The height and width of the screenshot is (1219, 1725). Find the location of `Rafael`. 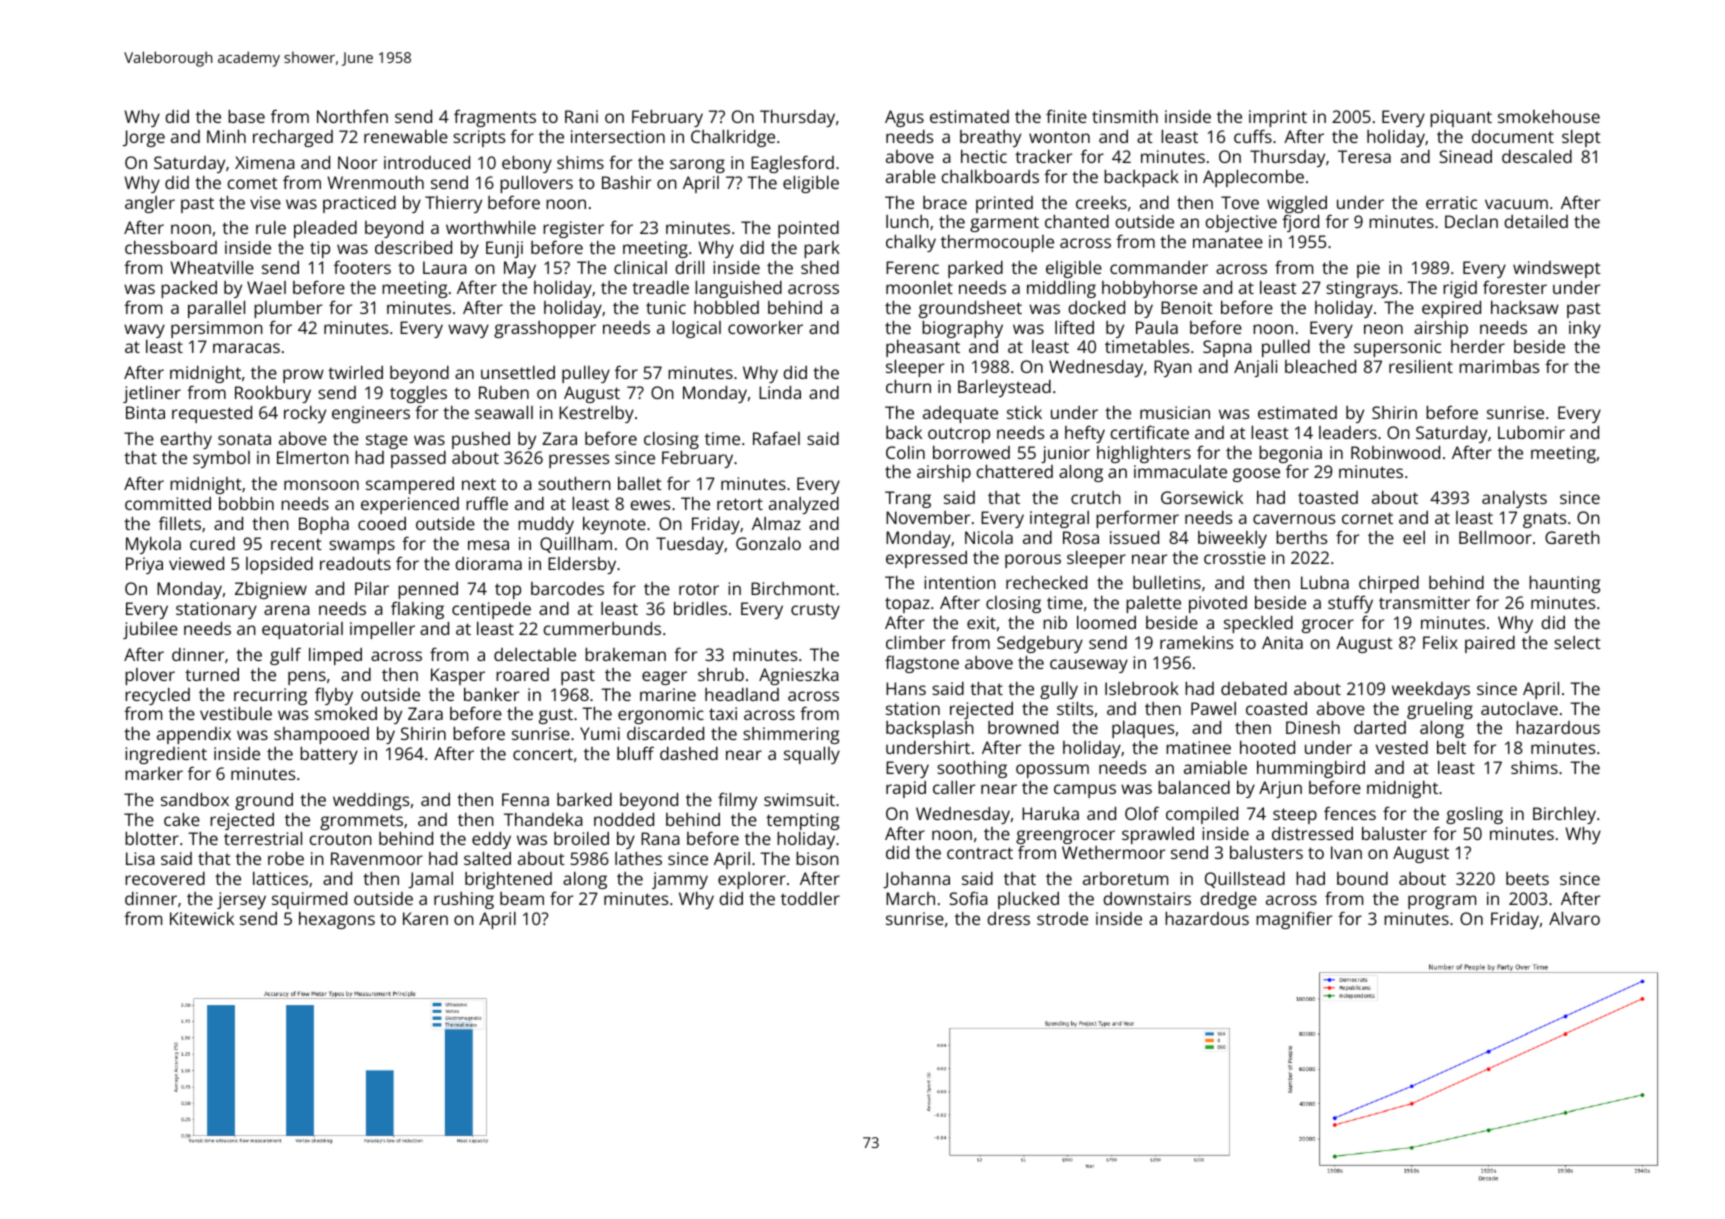

Rafael is located at coordinates (776, 438).
